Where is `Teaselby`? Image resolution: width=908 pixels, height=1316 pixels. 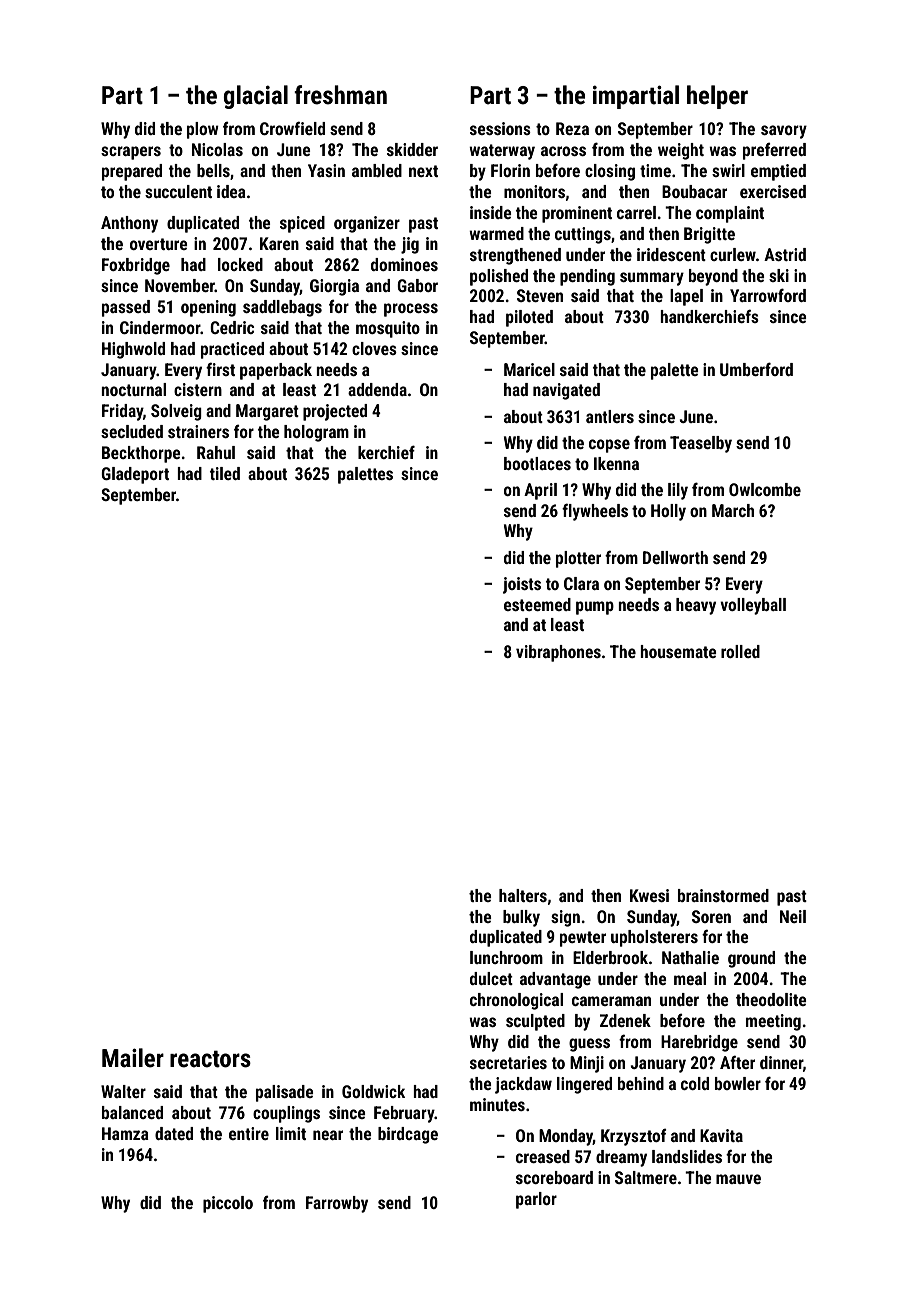 Teaselby is located at coordinates (701, 444).
